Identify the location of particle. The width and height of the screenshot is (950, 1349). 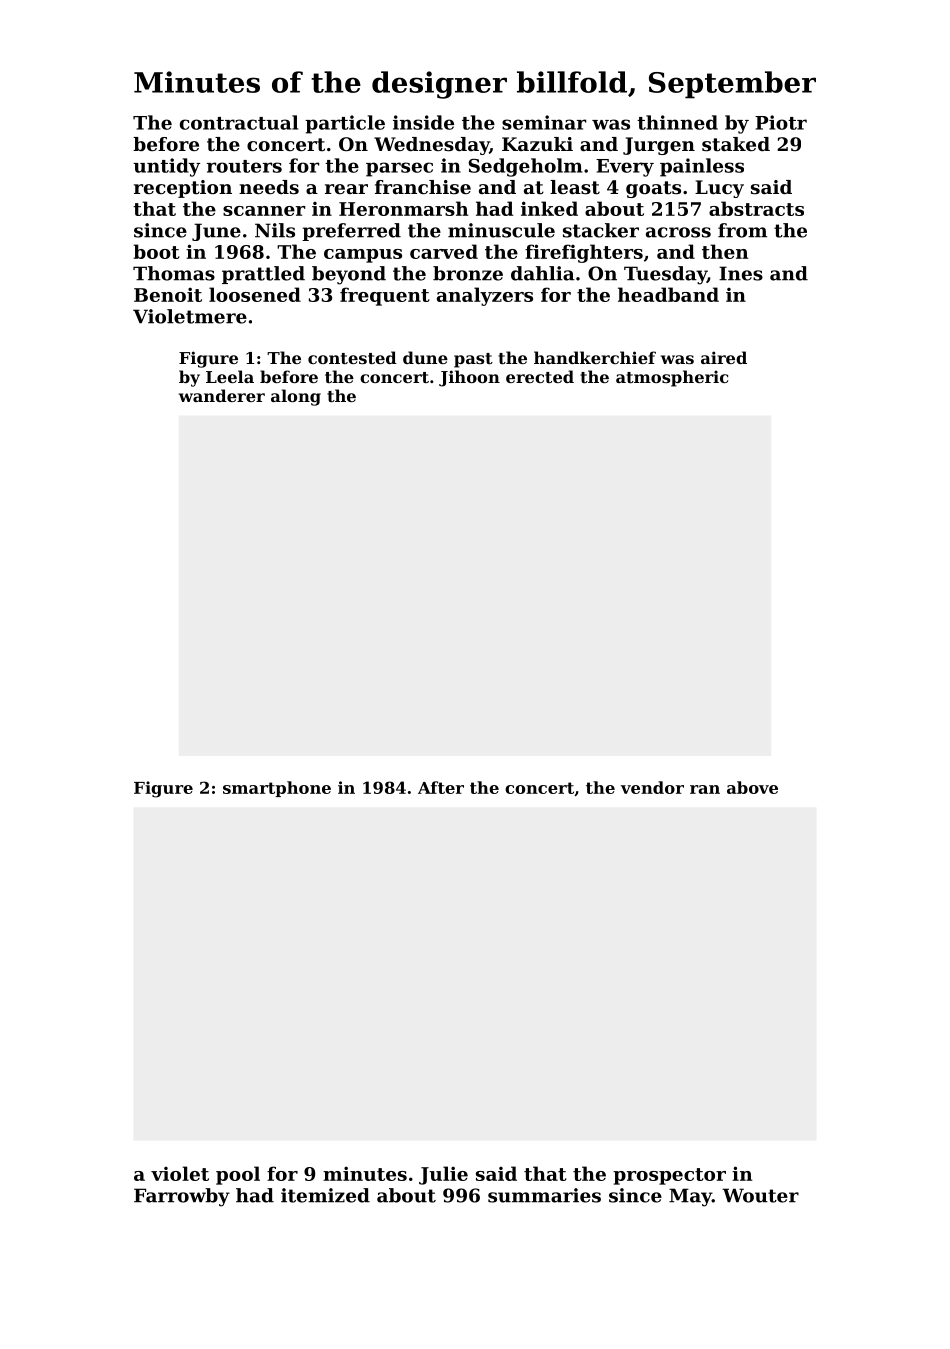
(345, 124).
